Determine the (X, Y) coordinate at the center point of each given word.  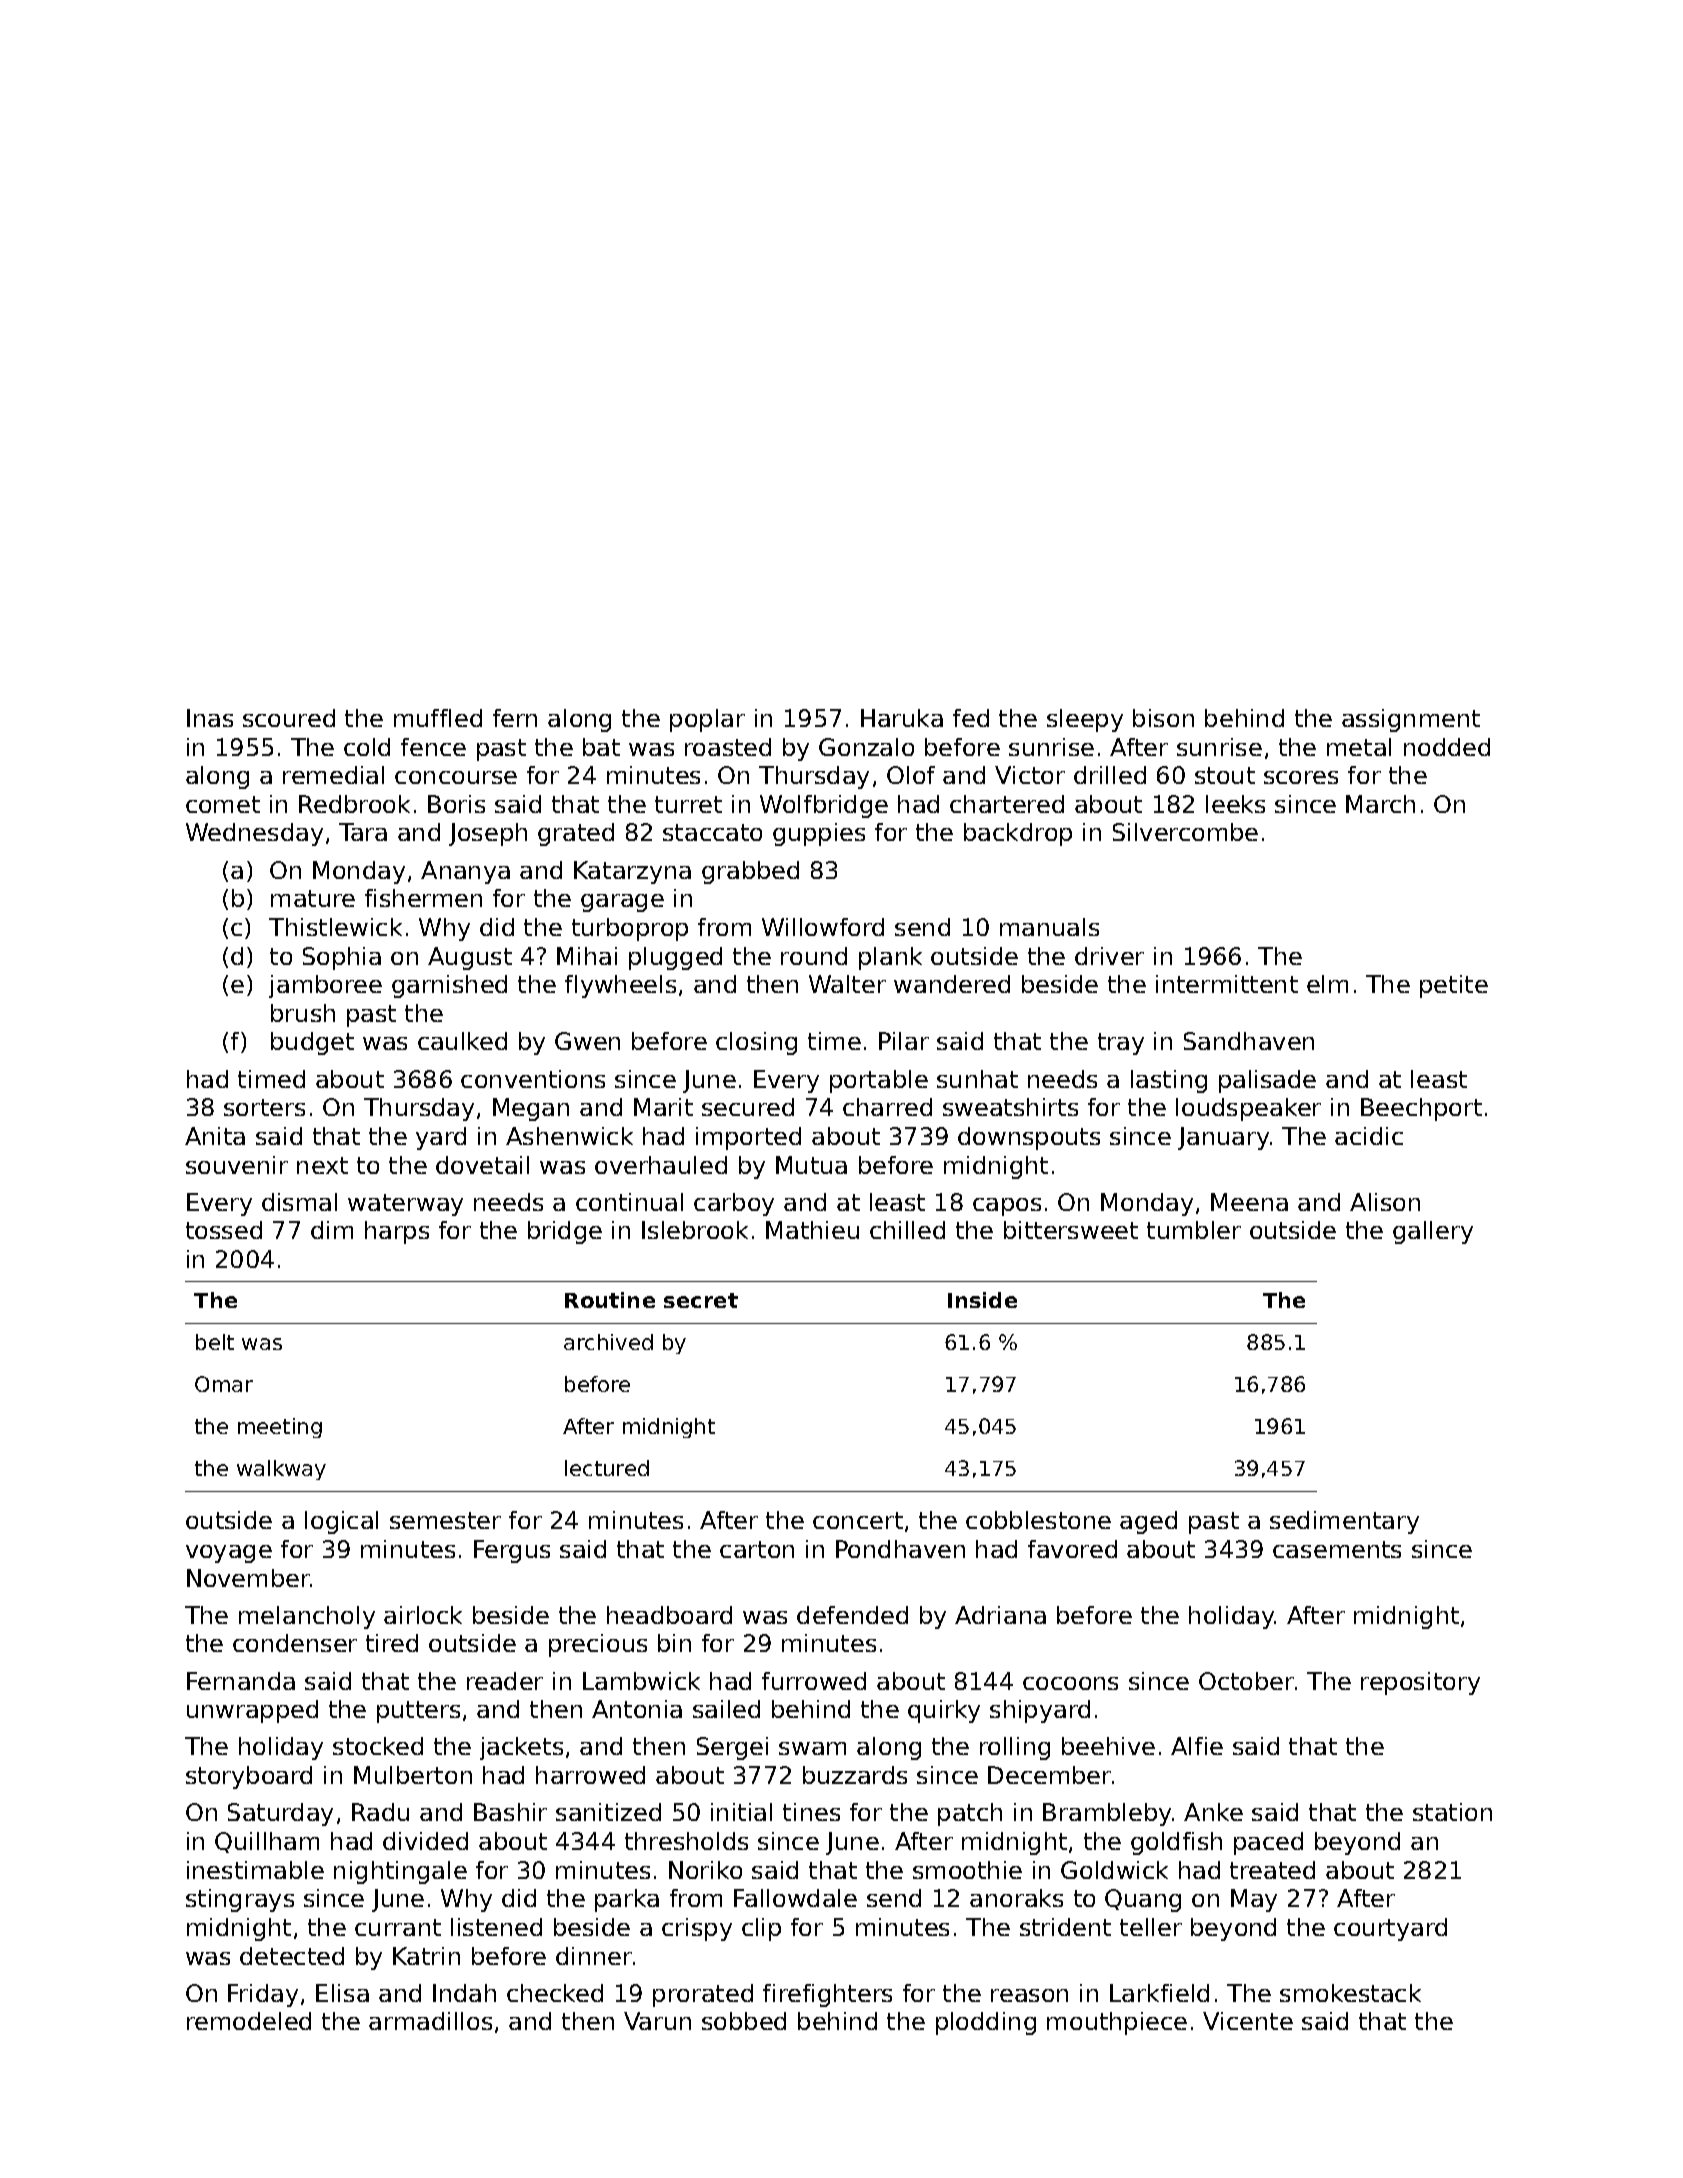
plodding (986, 2023)
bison (1163, 718)
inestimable (255, 1870)
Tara (363, 832)
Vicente (1248, 2021)
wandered (952, 984)
